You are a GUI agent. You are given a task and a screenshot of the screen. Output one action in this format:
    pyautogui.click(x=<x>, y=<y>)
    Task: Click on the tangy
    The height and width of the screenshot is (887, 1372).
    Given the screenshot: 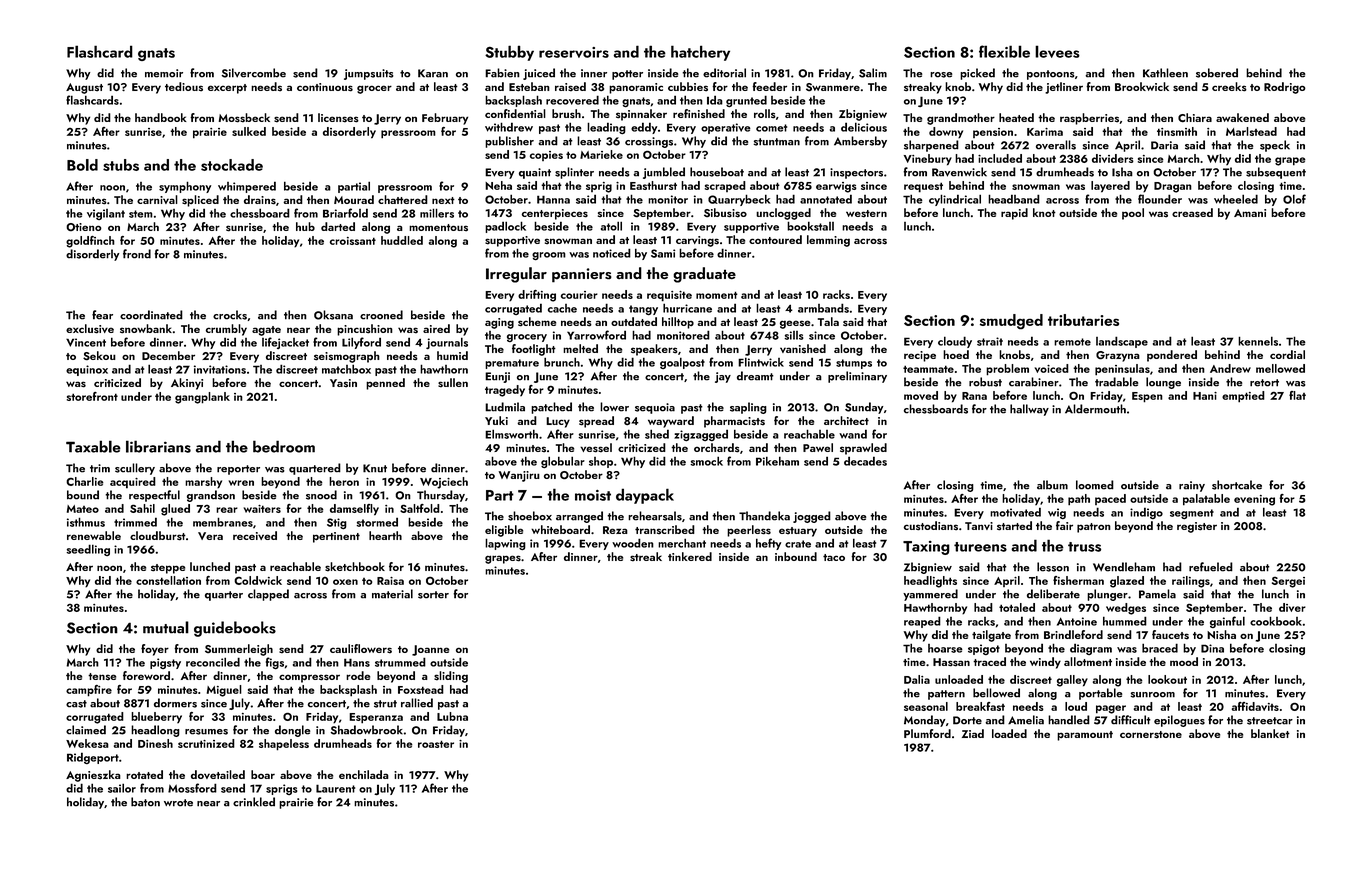 What is the action you would take?
    pyautogui.click(x=643, y=310)
